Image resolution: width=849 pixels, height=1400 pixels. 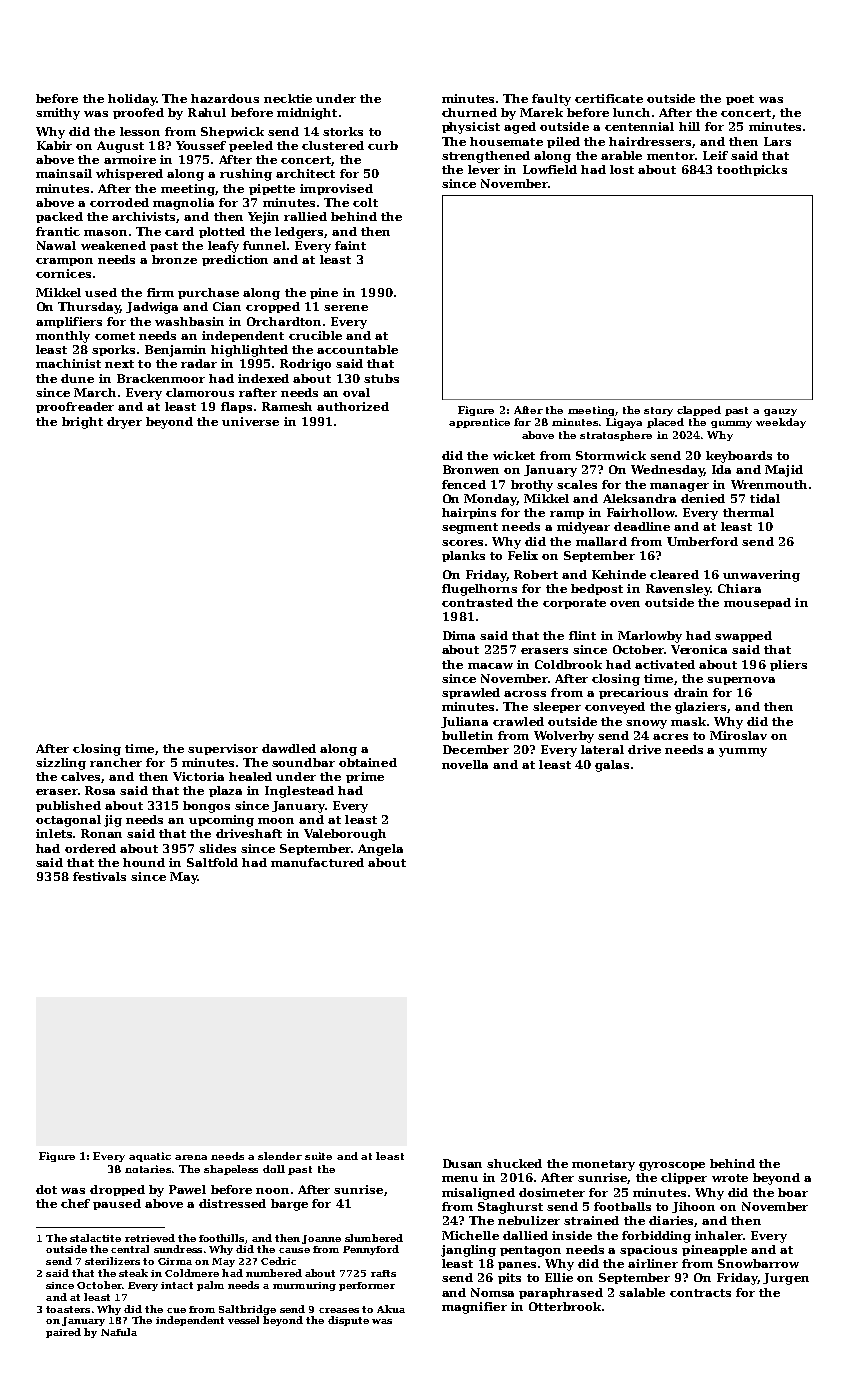 I want to click on Angela, so click(x=380, y=850).
